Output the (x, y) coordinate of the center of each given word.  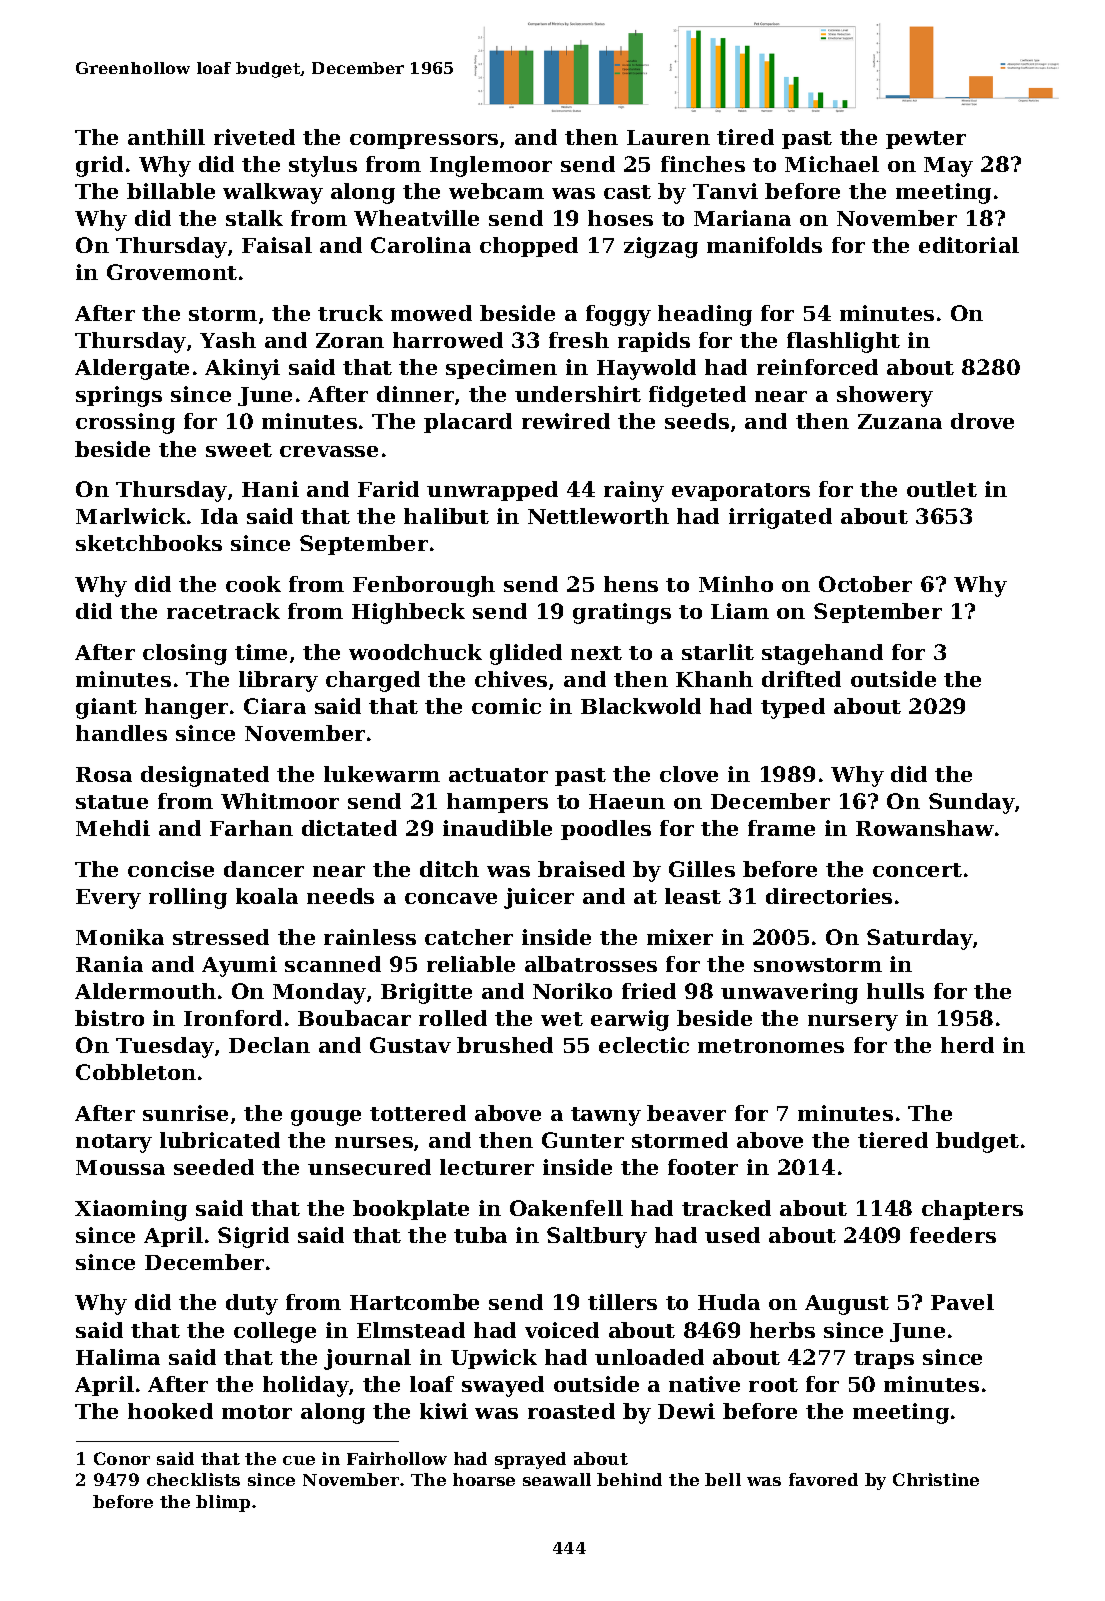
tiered (893, 1140)
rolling (188, 898)
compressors (424, 141)
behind (629, 1479)
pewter (926, 140)
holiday (306, 1386)
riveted (254, 137)
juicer (539, 898)
